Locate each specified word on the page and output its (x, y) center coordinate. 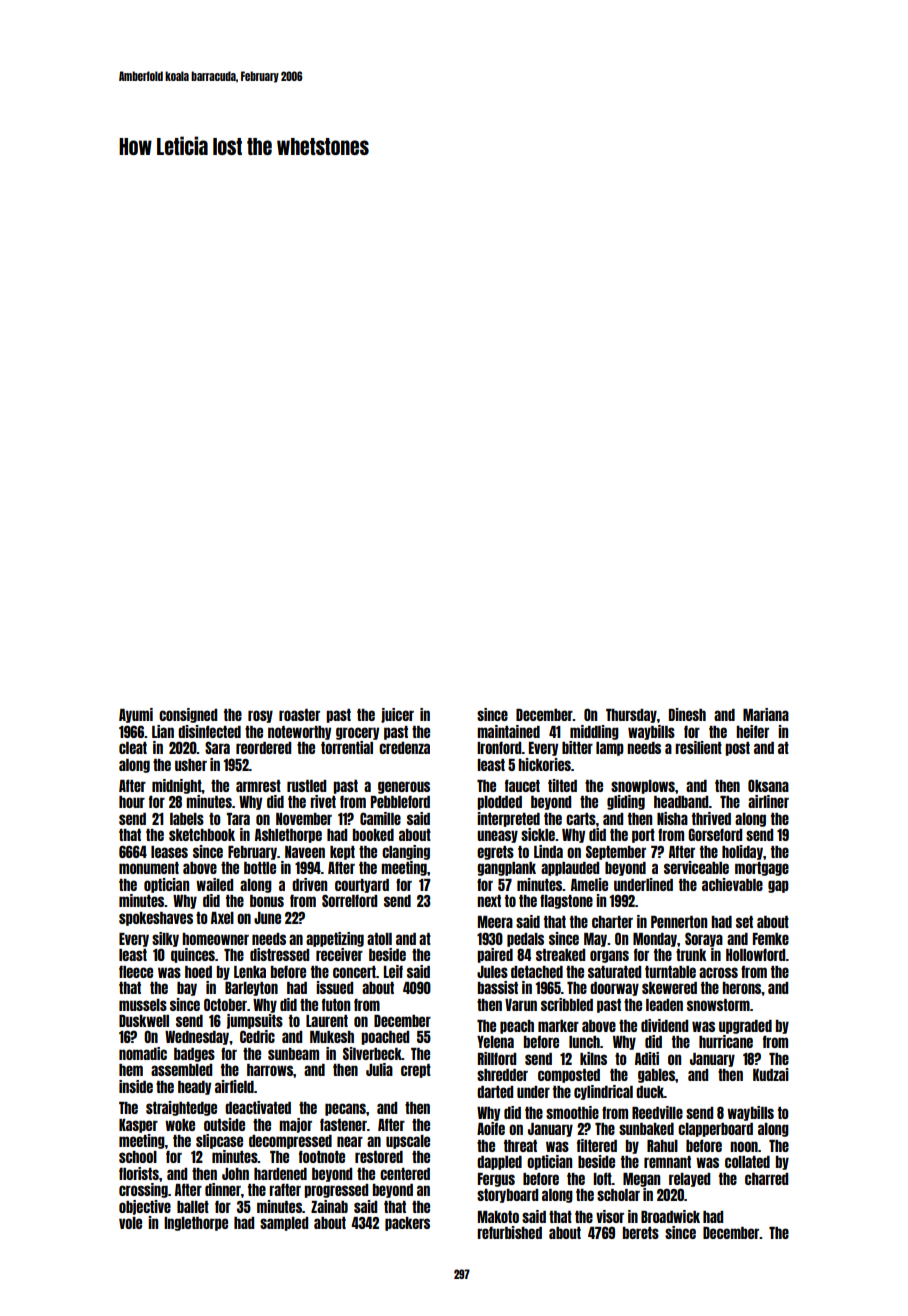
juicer (397, 715)
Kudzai (771, 1074)
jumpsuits (255, 1021)
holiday (742, 852)
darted (495, 1092)
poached (385, 1038)
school (138, 1157)
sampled (284, 1224)
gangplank (506, 869)
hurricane (726, 1041)
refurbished (509, 1232)
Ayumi (136, 715)
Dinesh (687, 714)
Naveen (305, 852)
